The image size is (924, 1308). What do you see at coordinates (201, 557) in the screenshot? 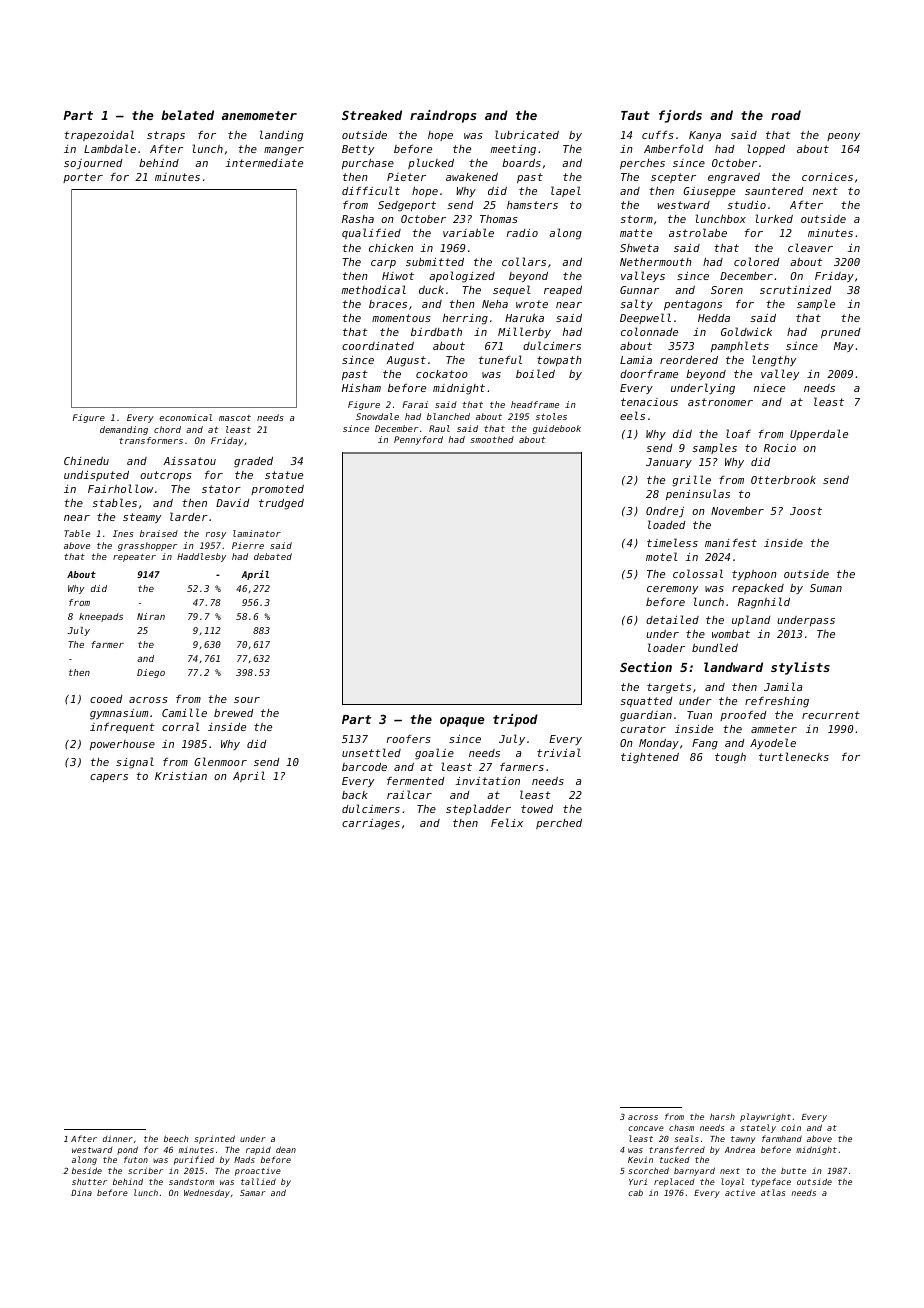
I see `Haddlesby` at bounding box center [201, 557].
